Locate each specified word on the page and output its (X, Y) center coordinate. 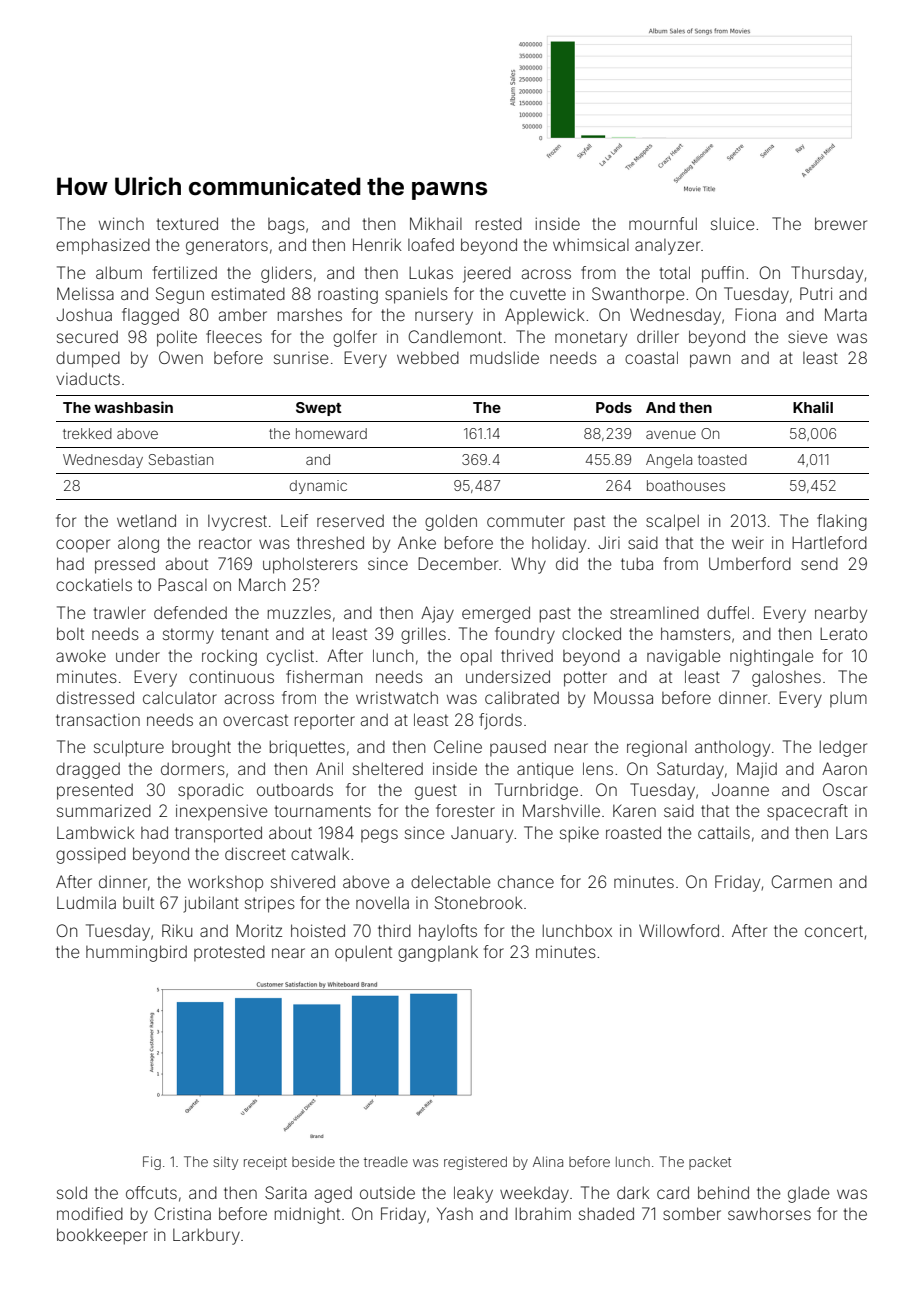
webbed (428, 357)
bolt (70, 633)
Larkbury (206, 1236)
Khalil (813, 407)
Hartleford (829, 542)
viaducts (88, 379)
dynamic (318, 487)
